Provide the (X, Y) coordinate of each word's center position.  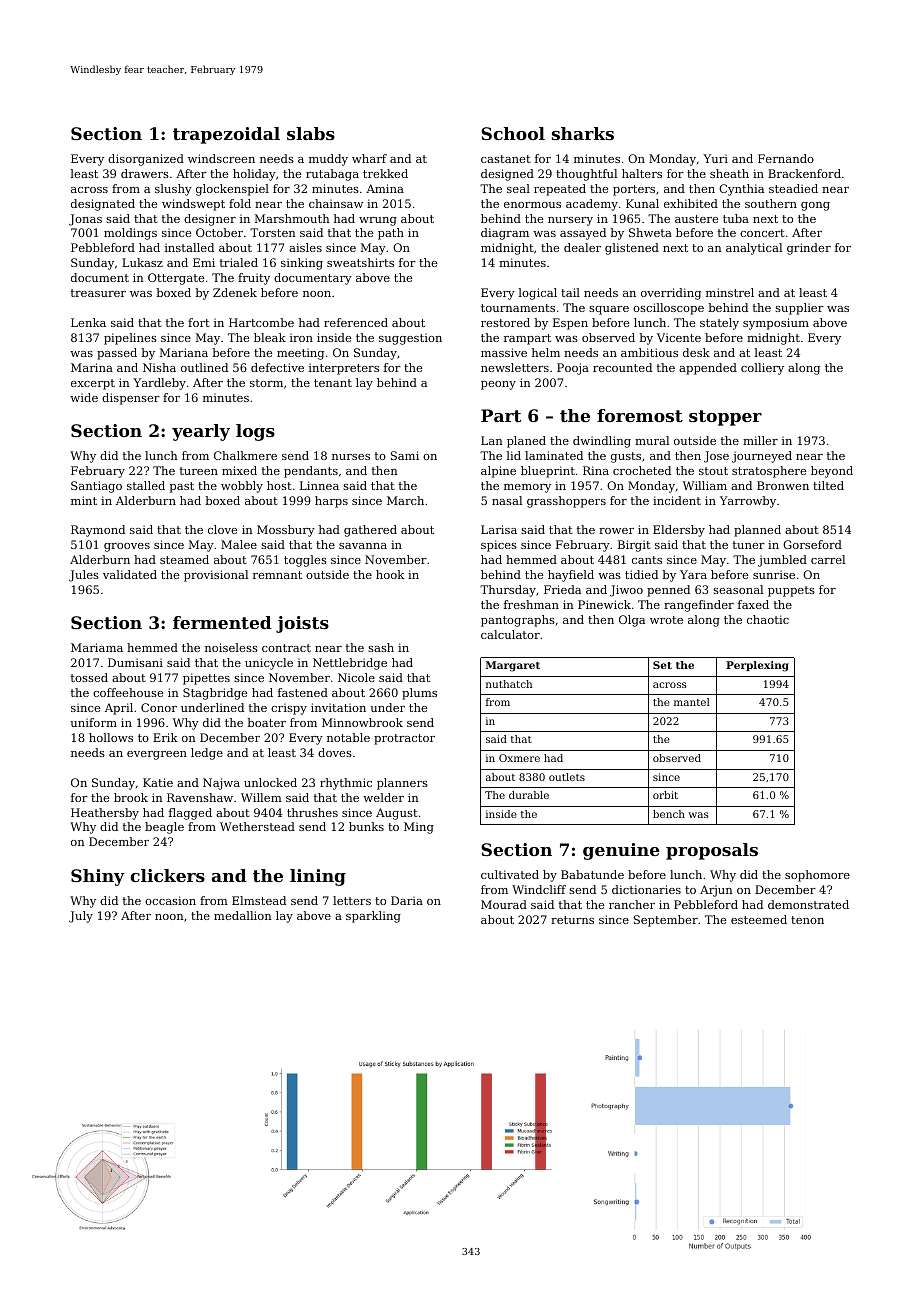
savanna (363, 546)
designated (103, 205)
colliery (762, 369)
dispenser (131, 399)
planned (757, 531)
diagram (505, 234)
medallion (243, 915)
